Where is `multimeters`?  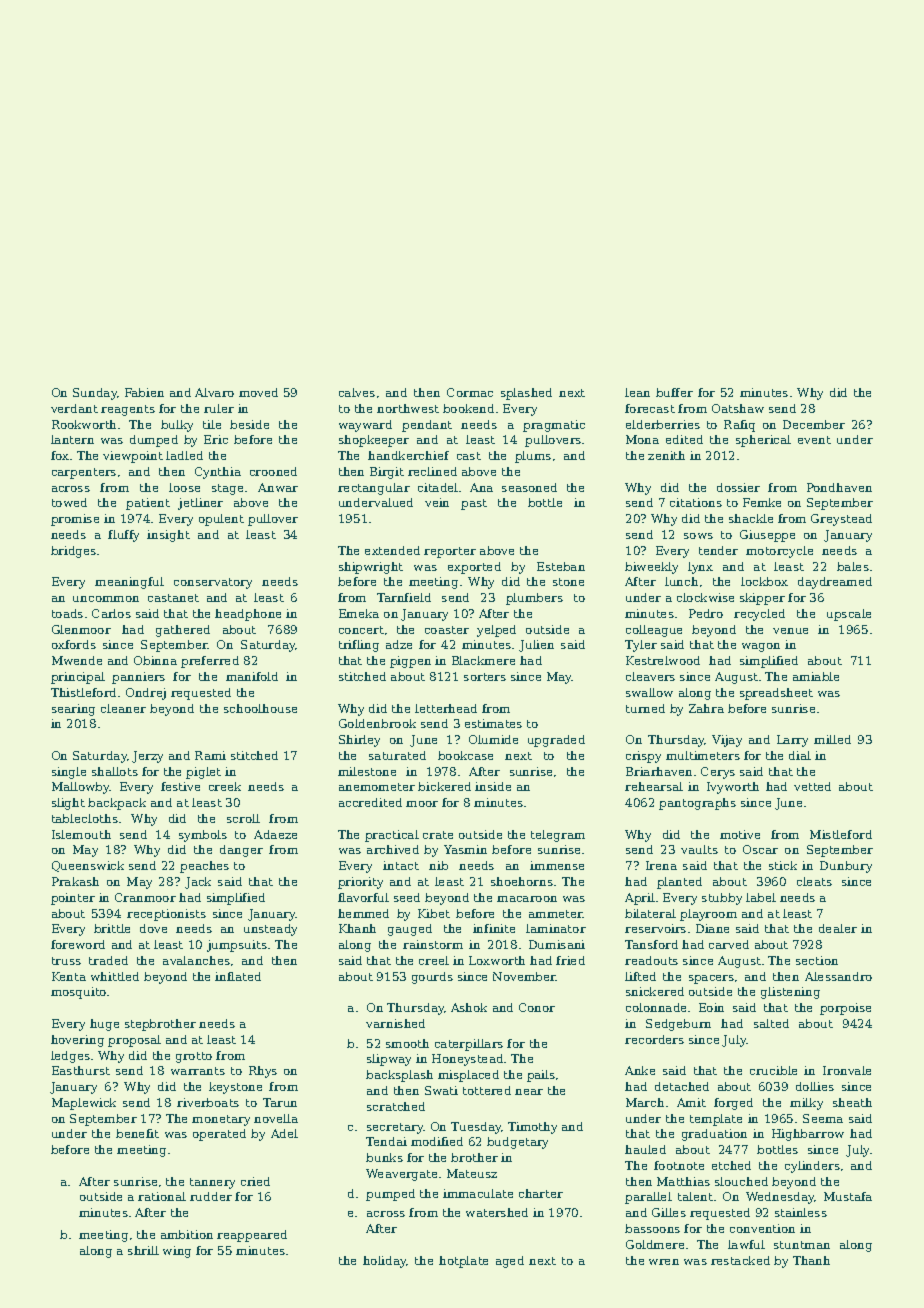
multimeters is located at coordinates (703, 755).
